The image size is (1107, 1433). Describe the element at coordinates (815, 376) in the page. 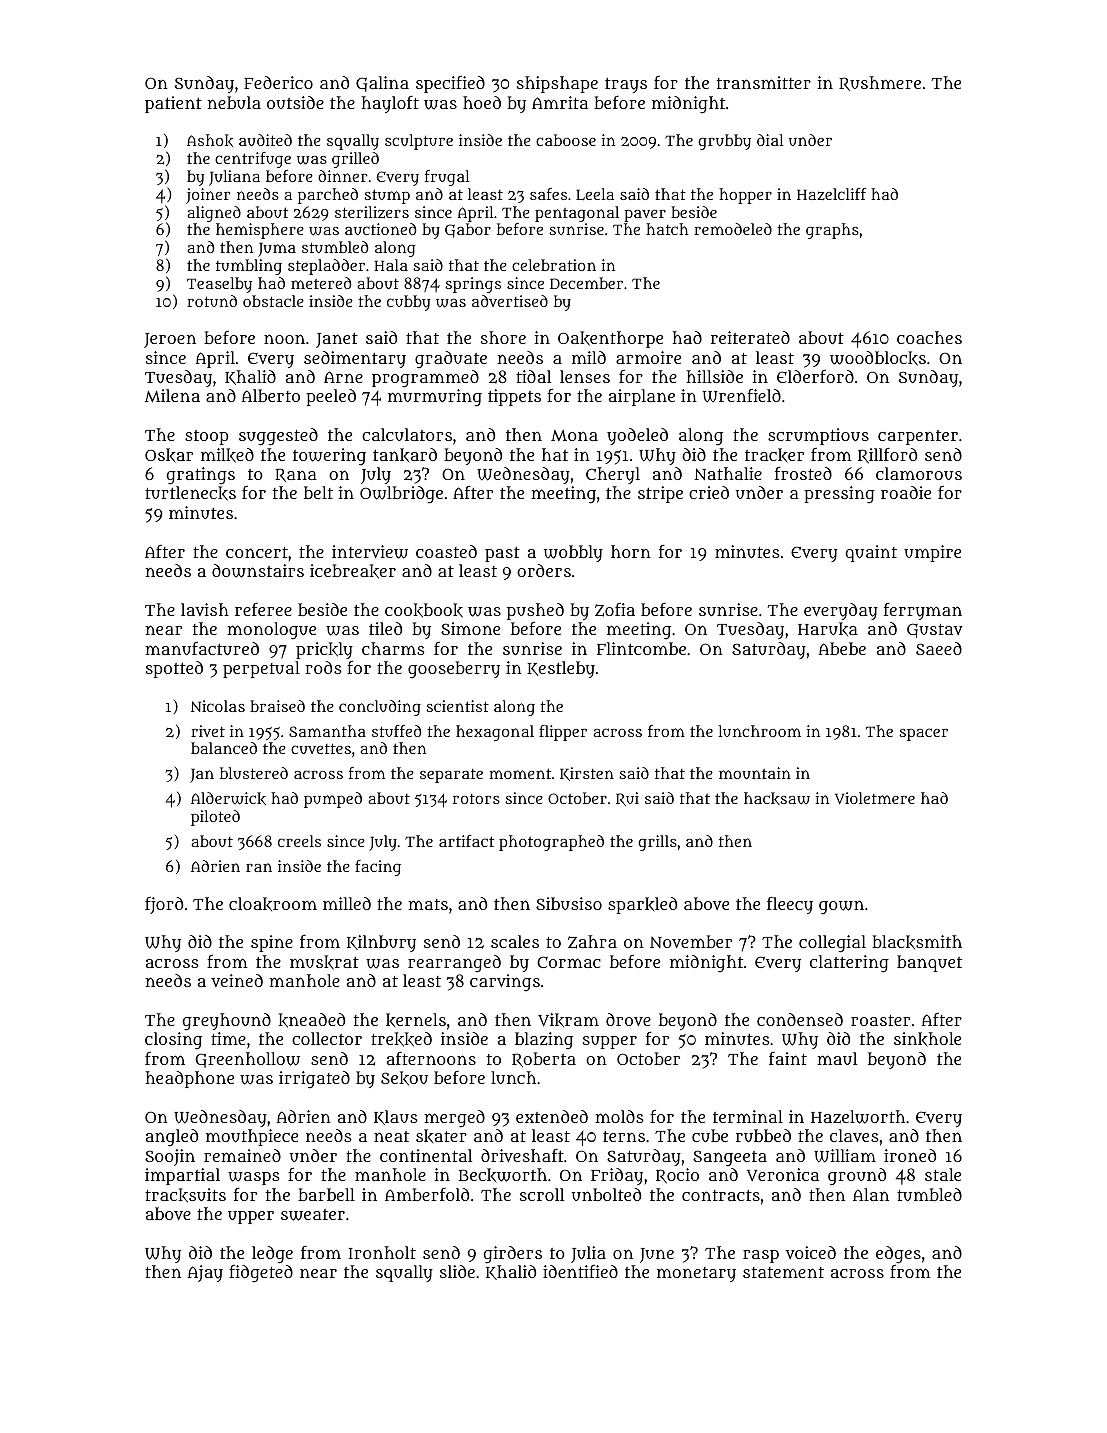

I see `Elderford` at that location.
